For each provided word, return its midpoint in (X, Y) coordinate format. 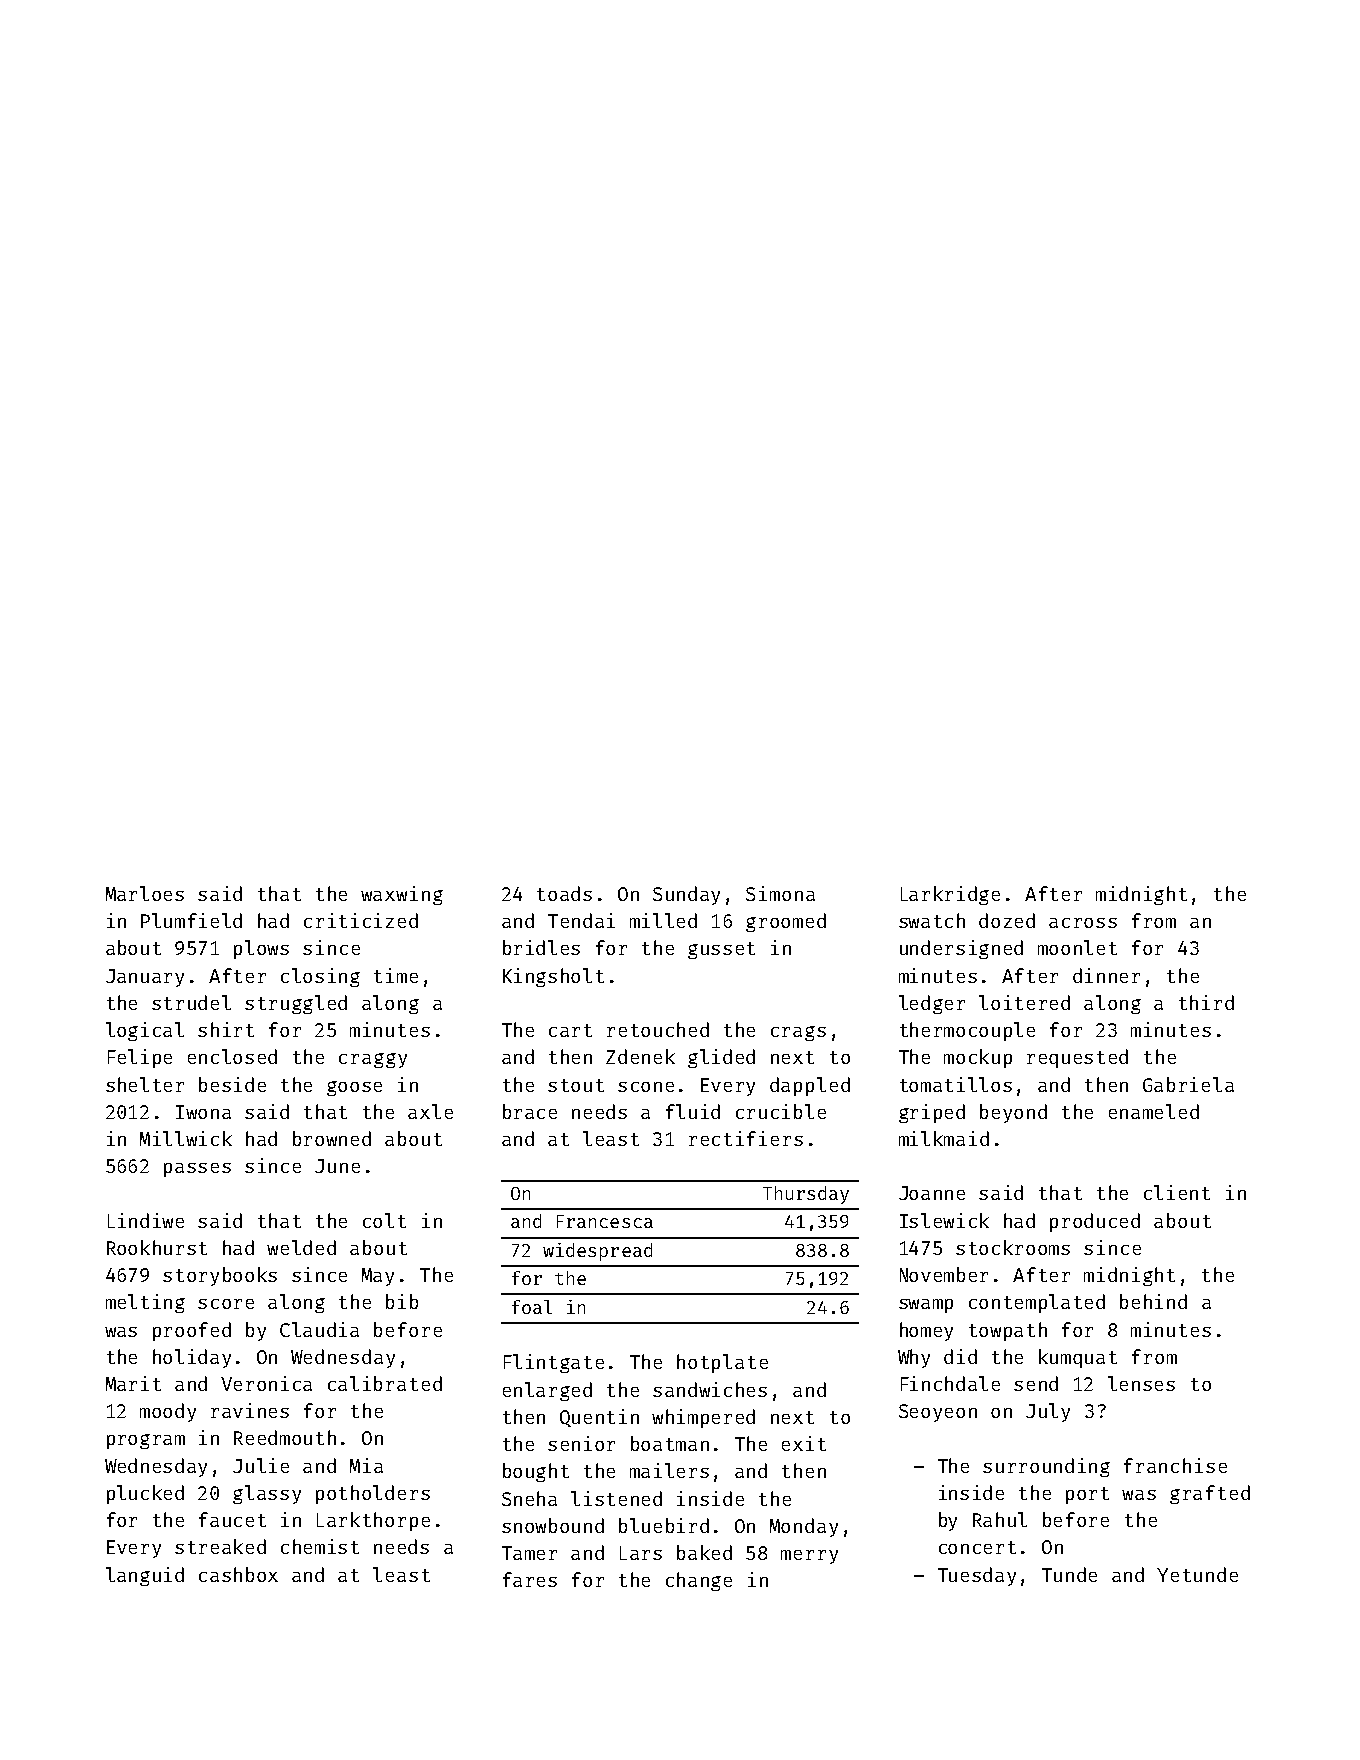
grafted (1210, 1494)
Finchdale (950, 1383)
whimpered (703, 1418)
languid (145, 1576)
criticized (361, 920)
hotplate (722, 1363)
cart (570, 1030)
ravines (250, 1410)
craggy (373, 1060)
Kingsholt (553, 977)
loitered (1024, 1002)
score (226, 1304)
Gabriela (1188, 1084)
